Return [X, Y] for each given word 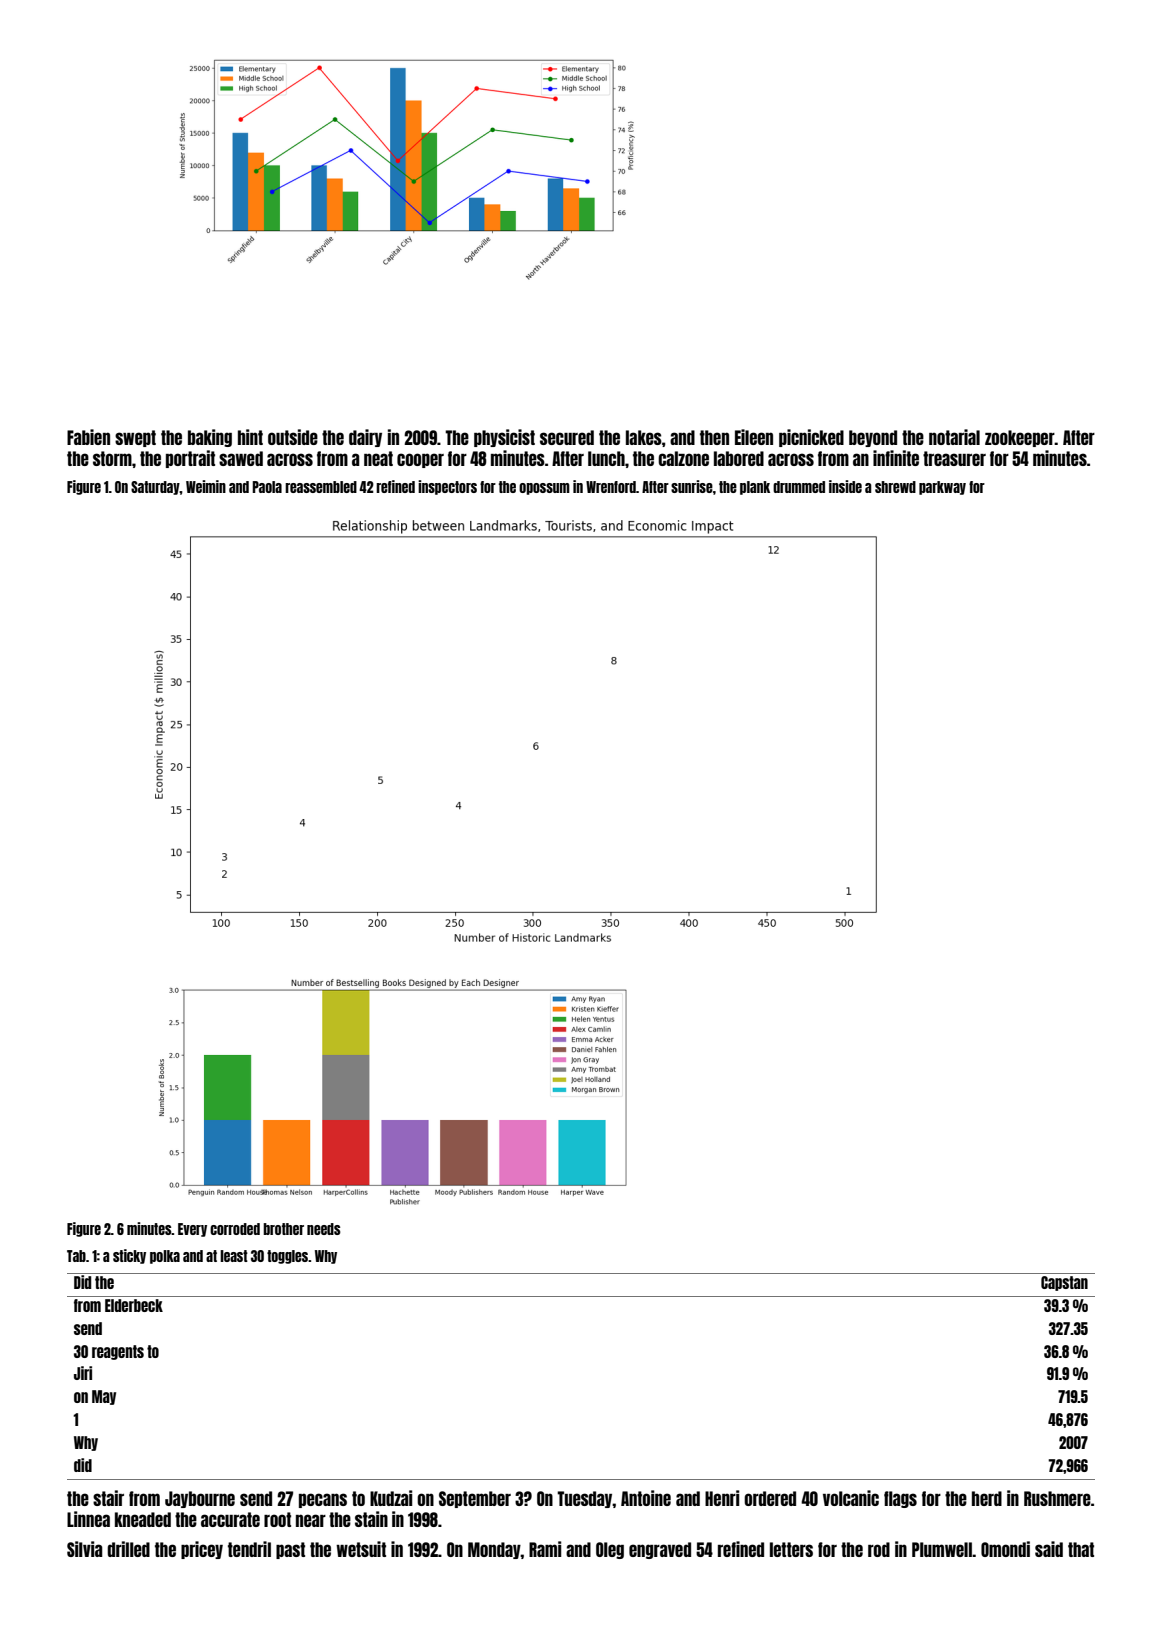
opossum [544, 489]
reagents [118, 1352]
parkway [942, 488]
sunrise [692, 486]
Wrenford [611, 487]
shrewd [895, 487]
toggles [287, 1257]
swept [135, 438]
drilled [128, 1549]
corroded [235, 1229]
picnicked [811, 438]
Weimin [206, 486]
